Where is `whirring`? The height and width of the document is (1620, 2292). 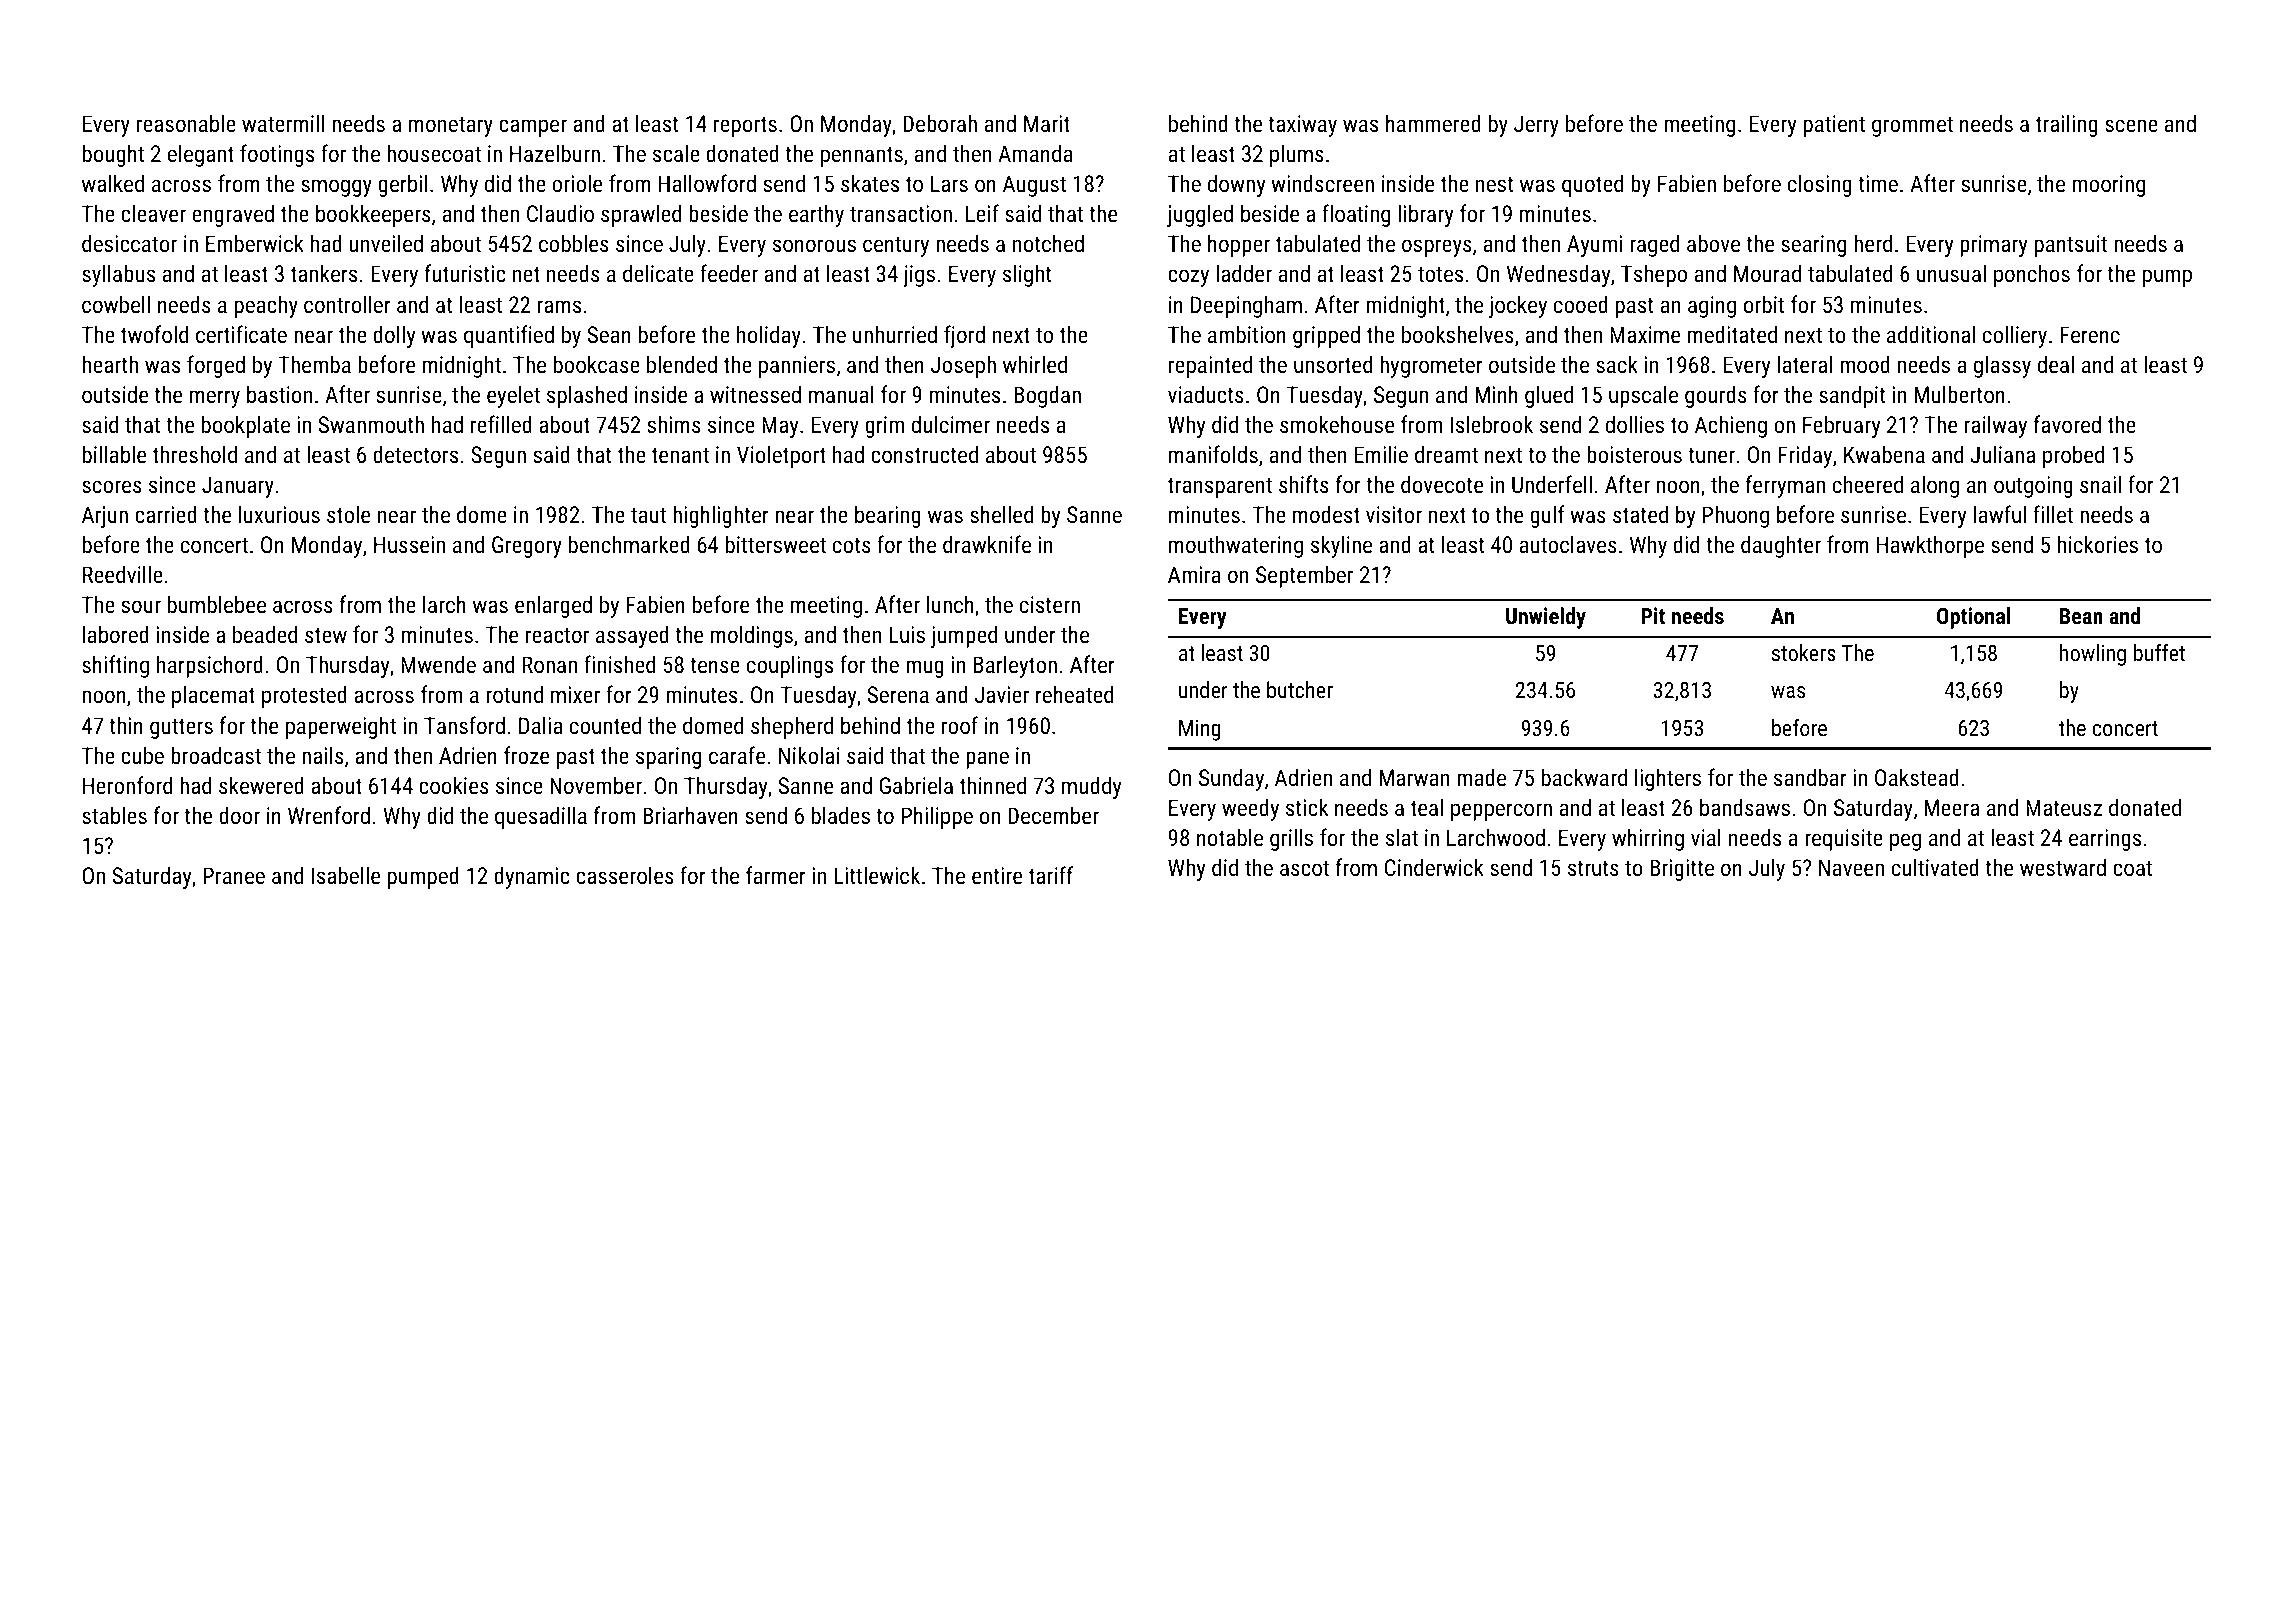
whirring is located at coordinates (1648, 839).
